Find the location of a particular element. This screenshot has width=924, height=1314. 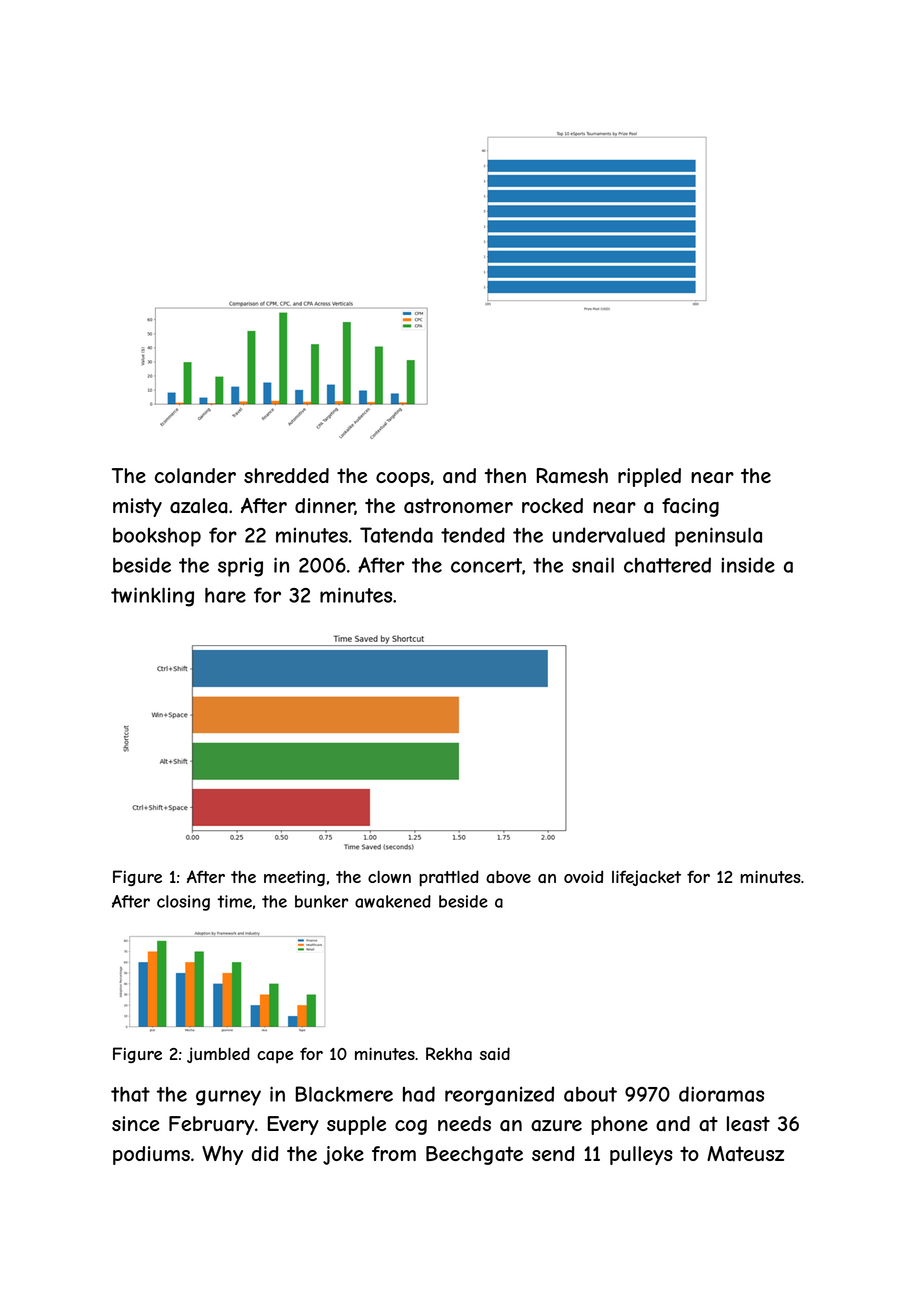

gurney is located at coordinates (228, 1098).
